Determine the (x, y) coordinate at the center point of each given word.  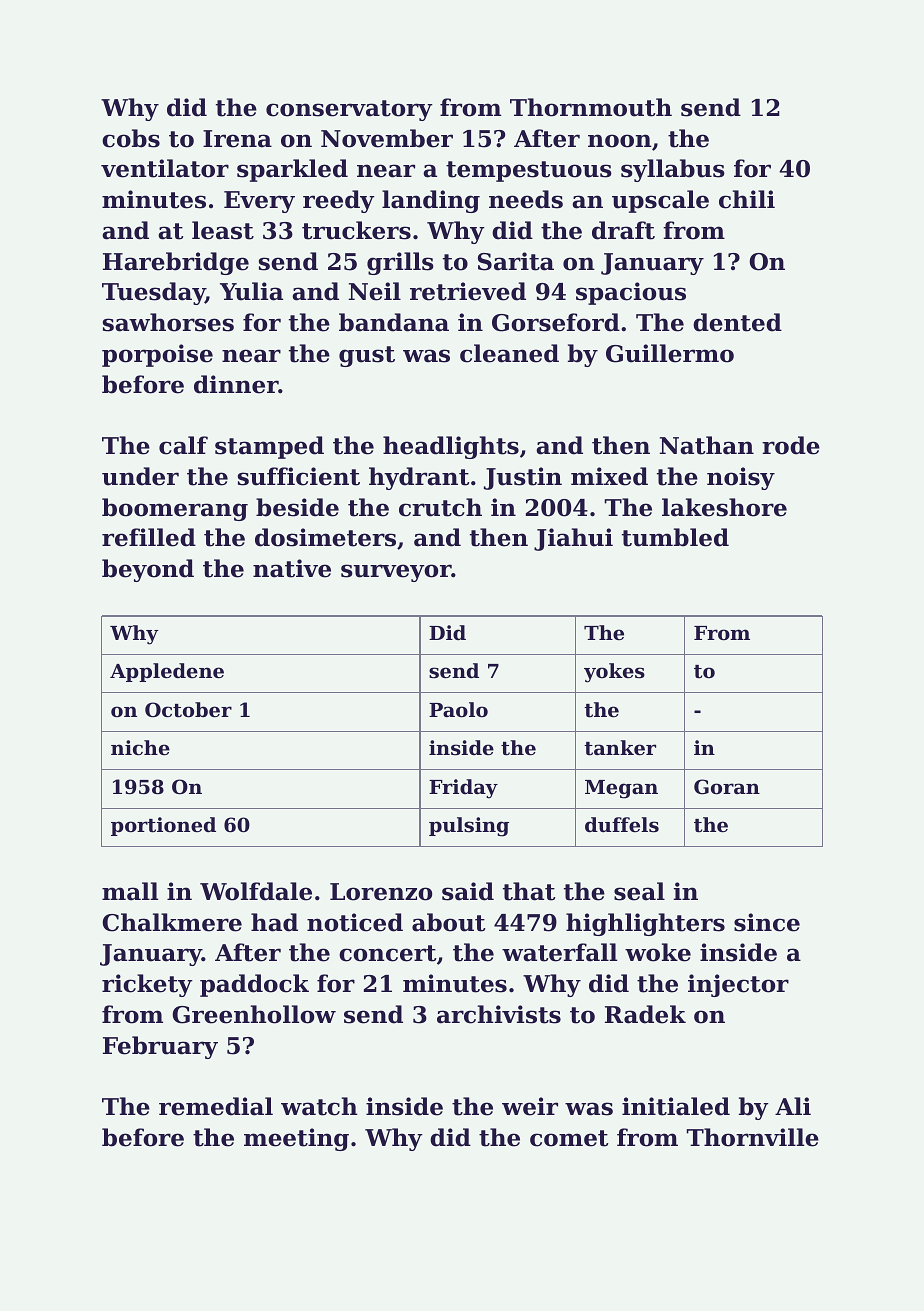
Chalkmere (172, 922)
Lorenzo (381, 892)
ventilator (165, 168)
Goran (727, 787)
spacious (631, 293)
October (188, 710)
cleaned (509, 353)
